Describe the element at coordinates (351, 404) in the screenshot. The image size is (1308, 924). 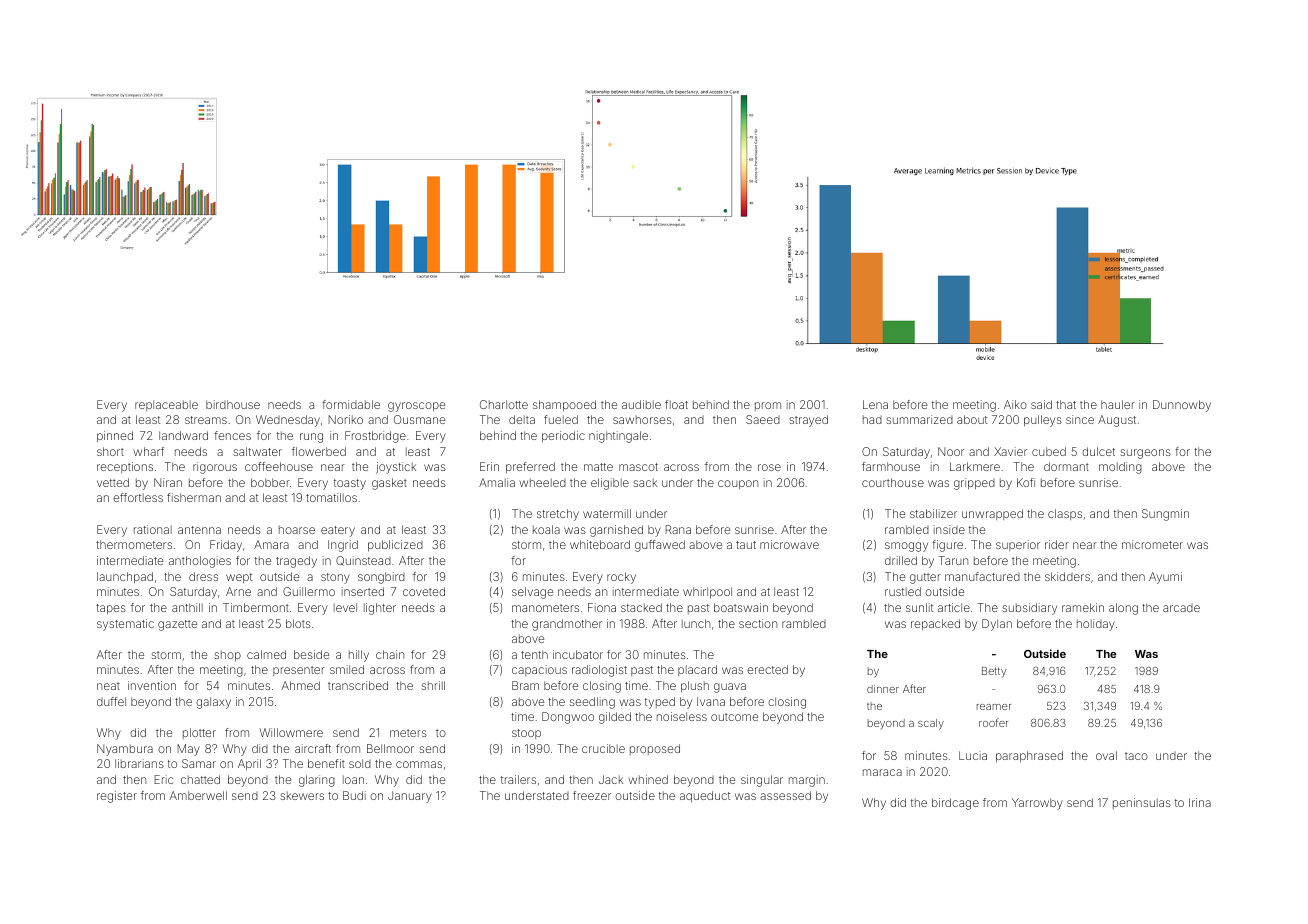
I see `formidable` at that location.
